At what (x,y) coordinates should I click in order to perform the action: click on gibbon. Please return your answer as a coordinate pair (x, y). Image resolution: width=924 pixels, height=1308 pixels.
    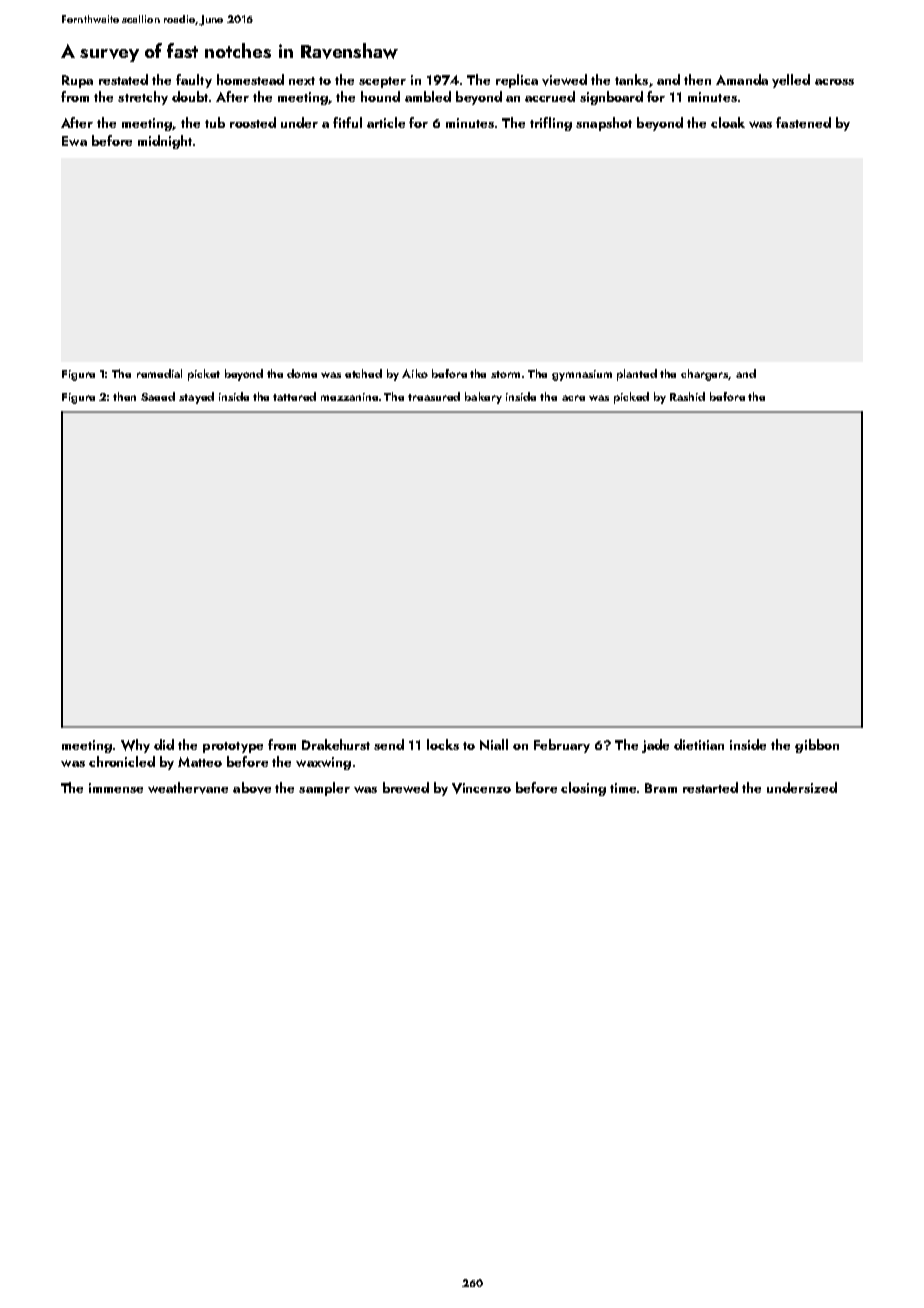
    Looking at the image, I should click on (817, 746).
